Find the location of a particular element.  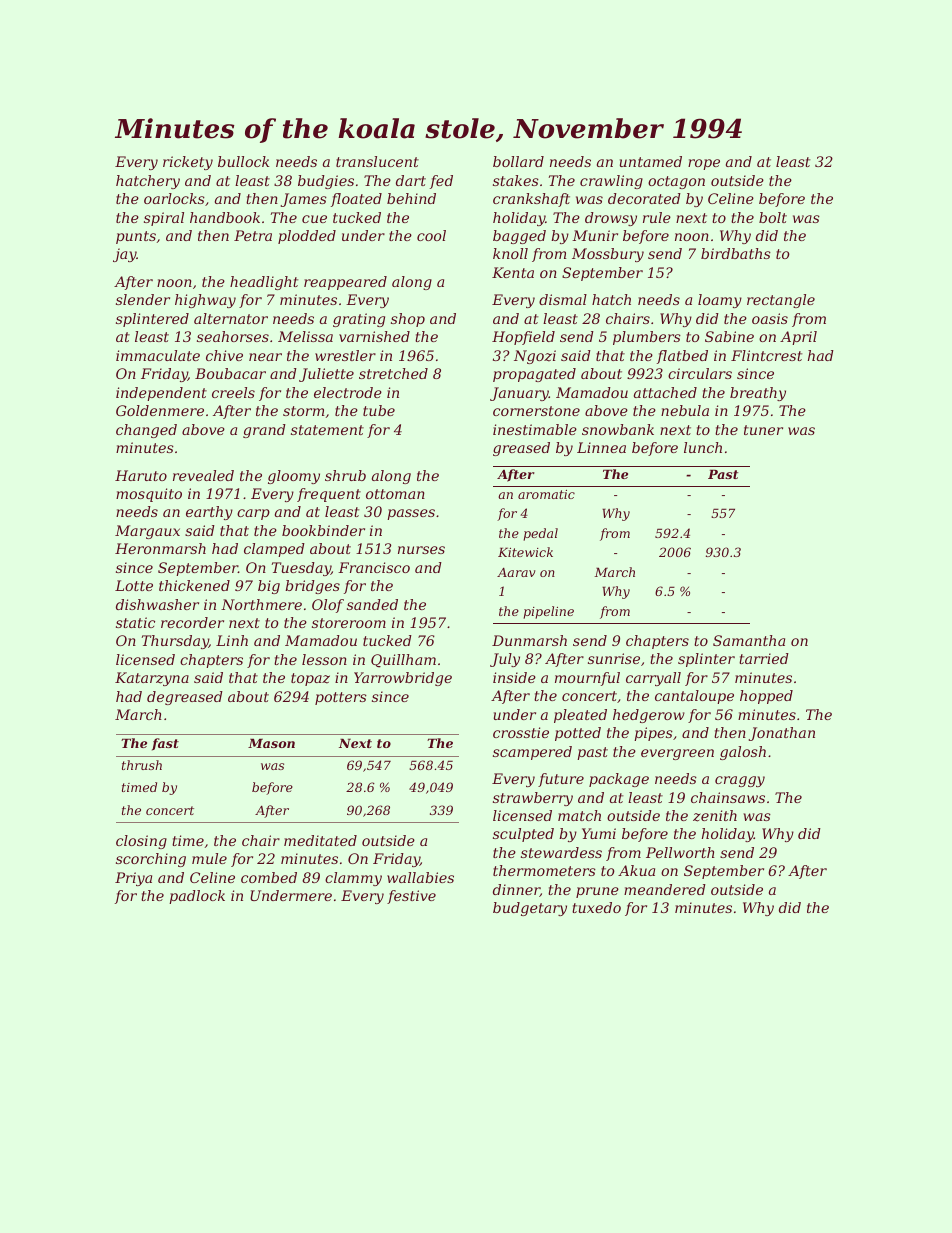

Goldenmere is located at coordinates (160, 410).
